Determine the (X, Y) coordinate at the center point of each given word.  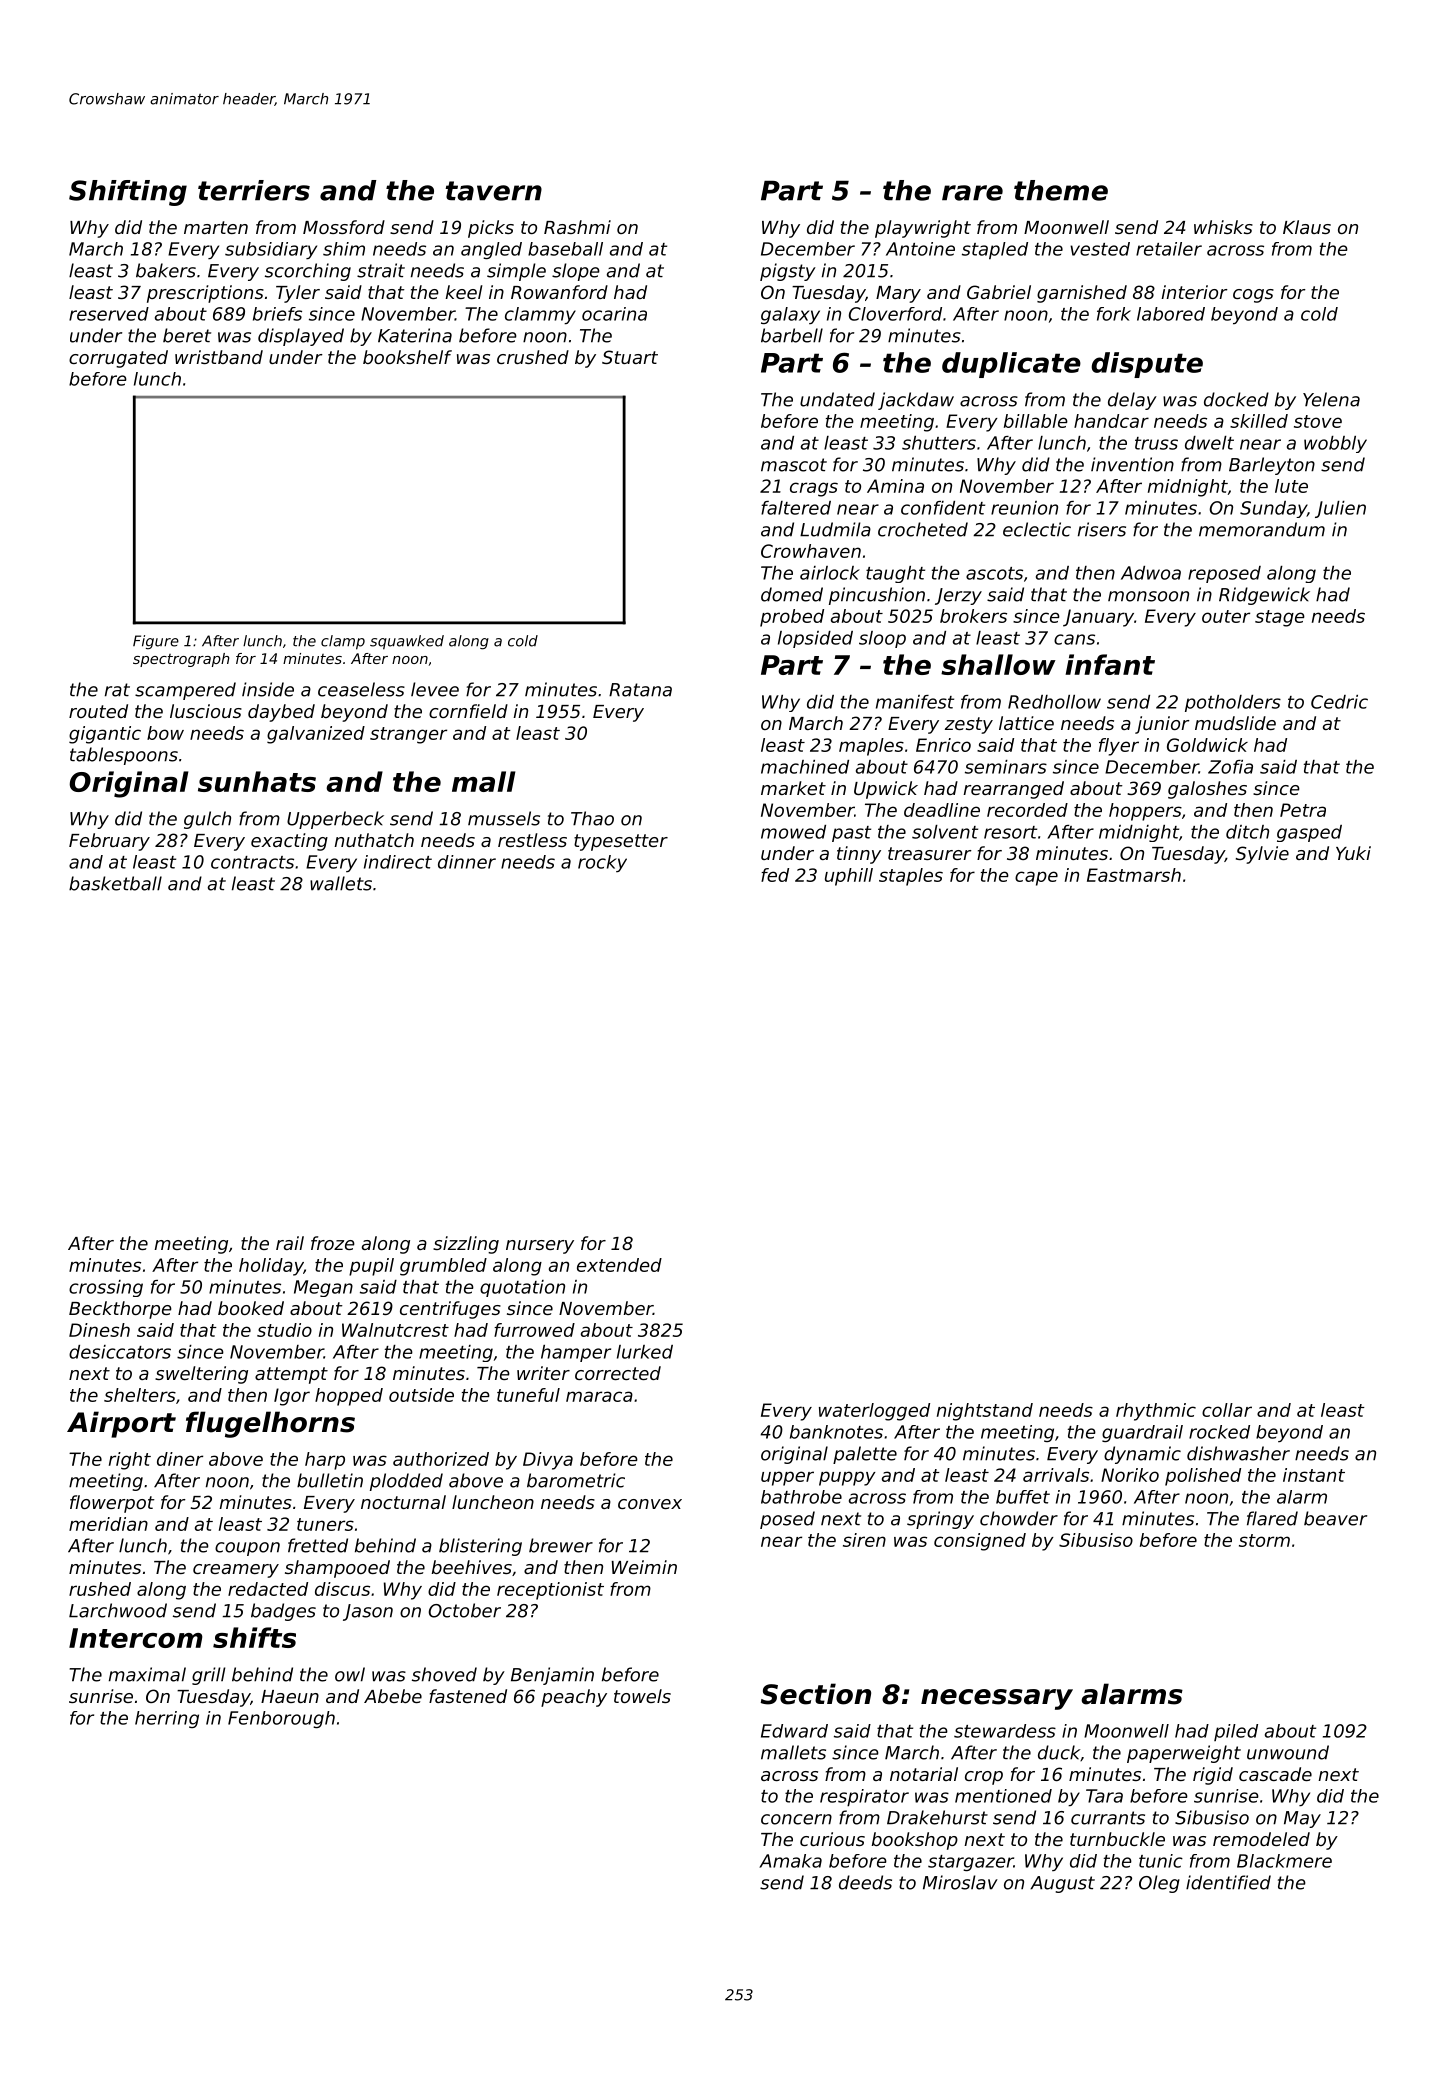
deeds (865, 1882)
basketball (115, 883)
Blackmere (1284, 1861)
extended (619, 1265)
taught (895, 574)
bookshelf (407, 357)
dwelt (1209, 443)
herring (167, 1719)
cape (1036, 878)
